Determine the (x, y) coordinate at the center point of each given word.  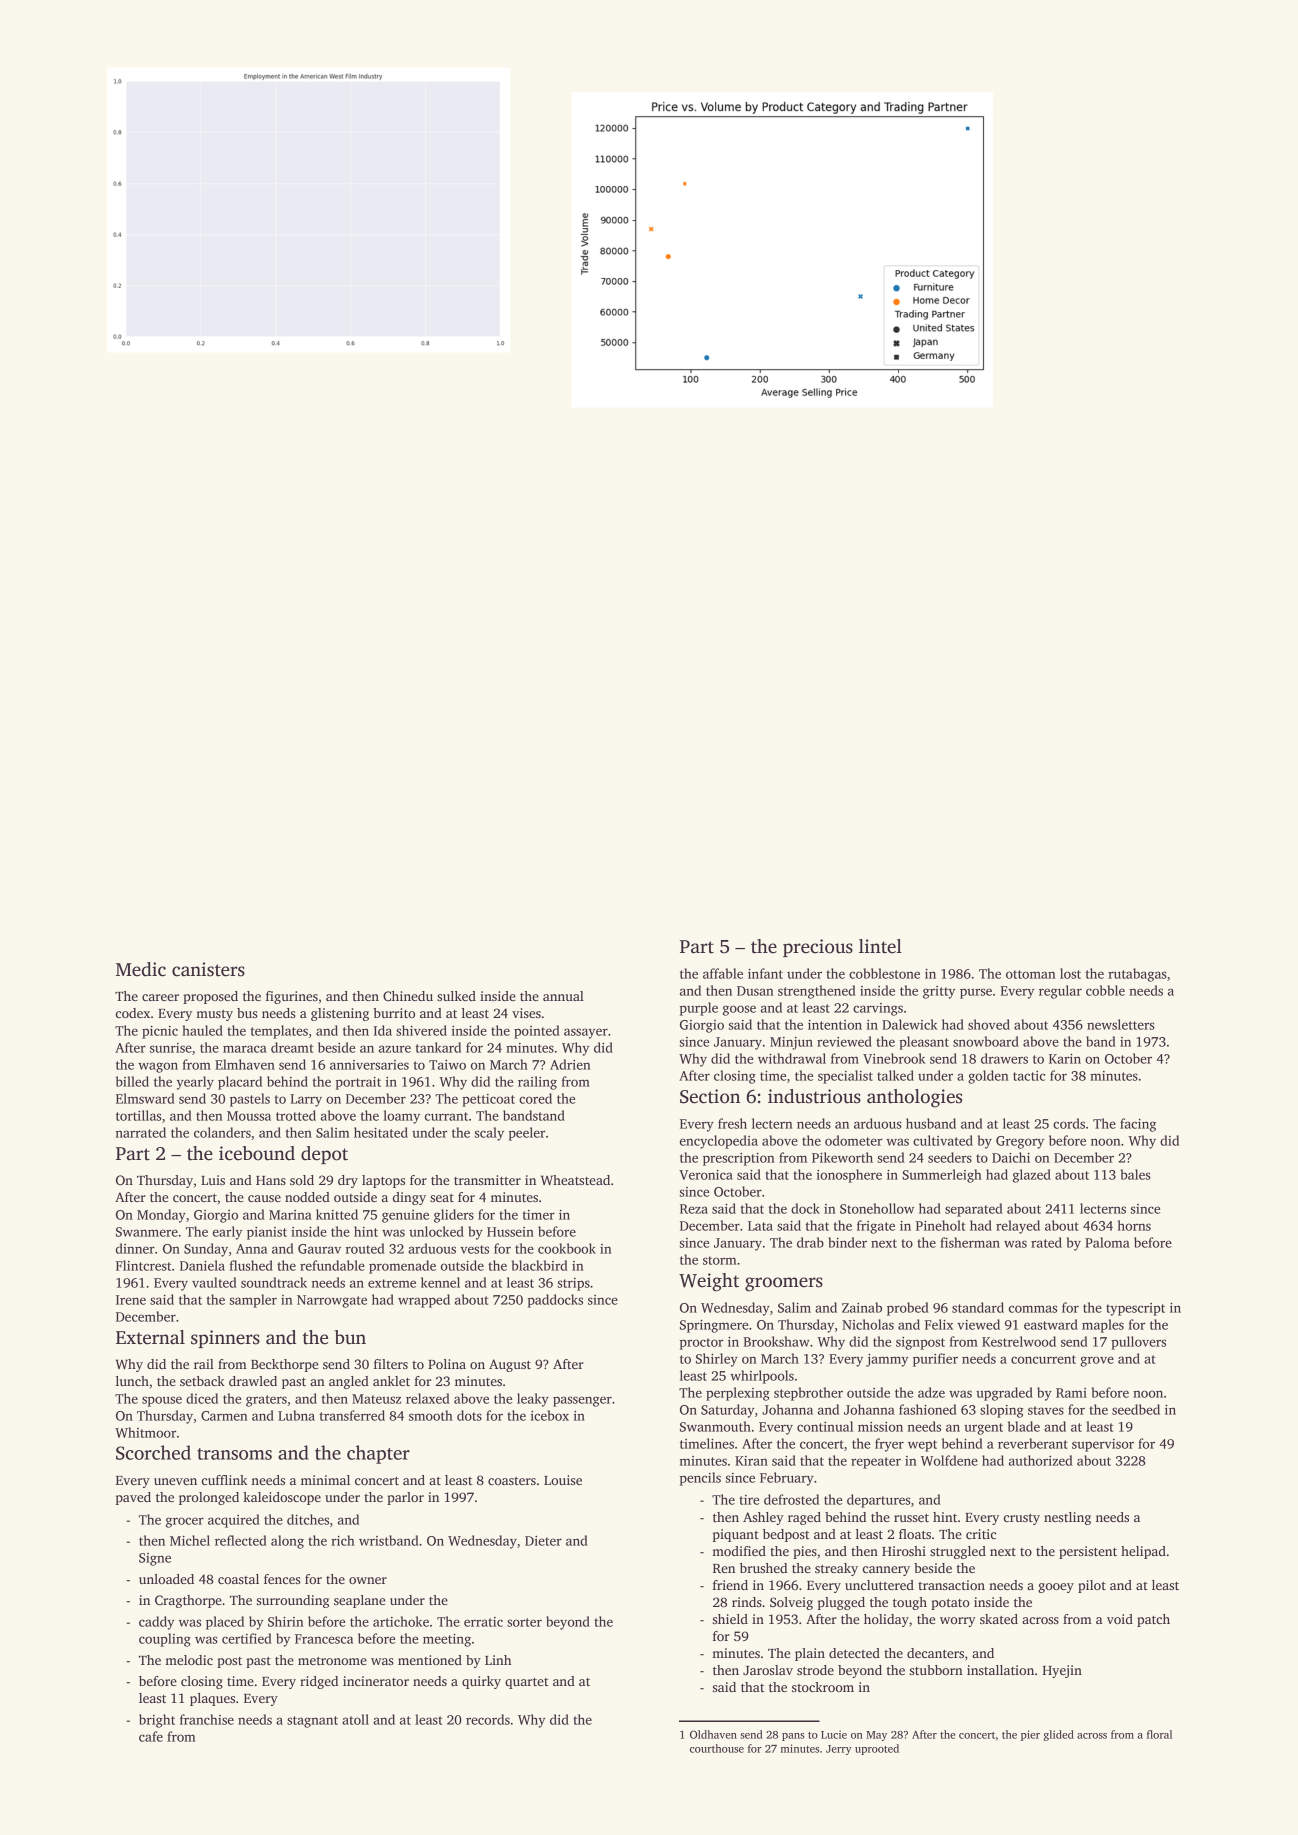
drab (810, 1242)
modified (739, 1551)
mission (880, 1427)
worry (957, 1622)
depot (324, 1155)
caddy (156, 1623)
